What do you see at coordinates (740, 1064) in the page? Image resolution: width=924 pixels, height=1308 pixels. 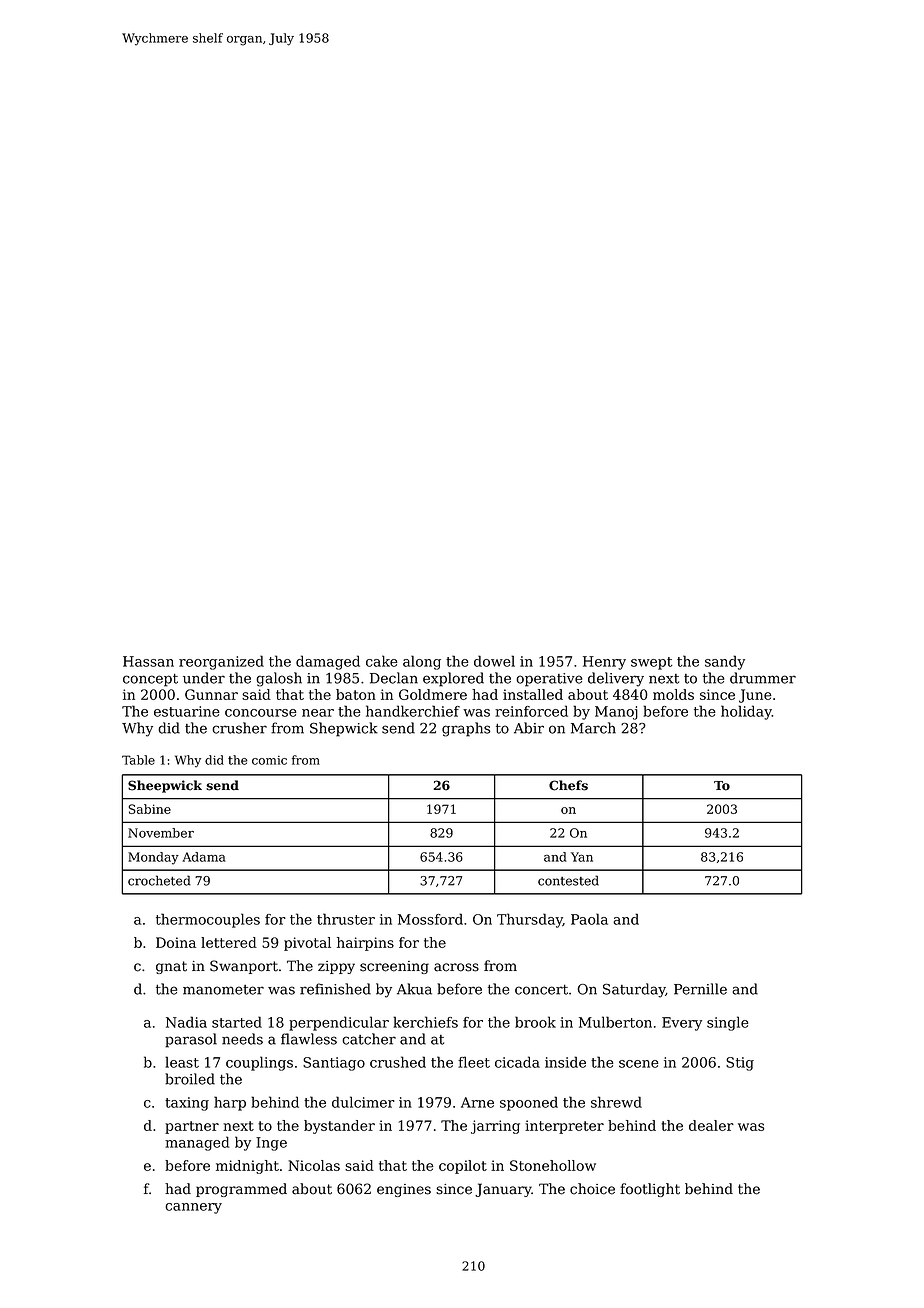 I see `Stig` at bounding box center [740, 1064].
